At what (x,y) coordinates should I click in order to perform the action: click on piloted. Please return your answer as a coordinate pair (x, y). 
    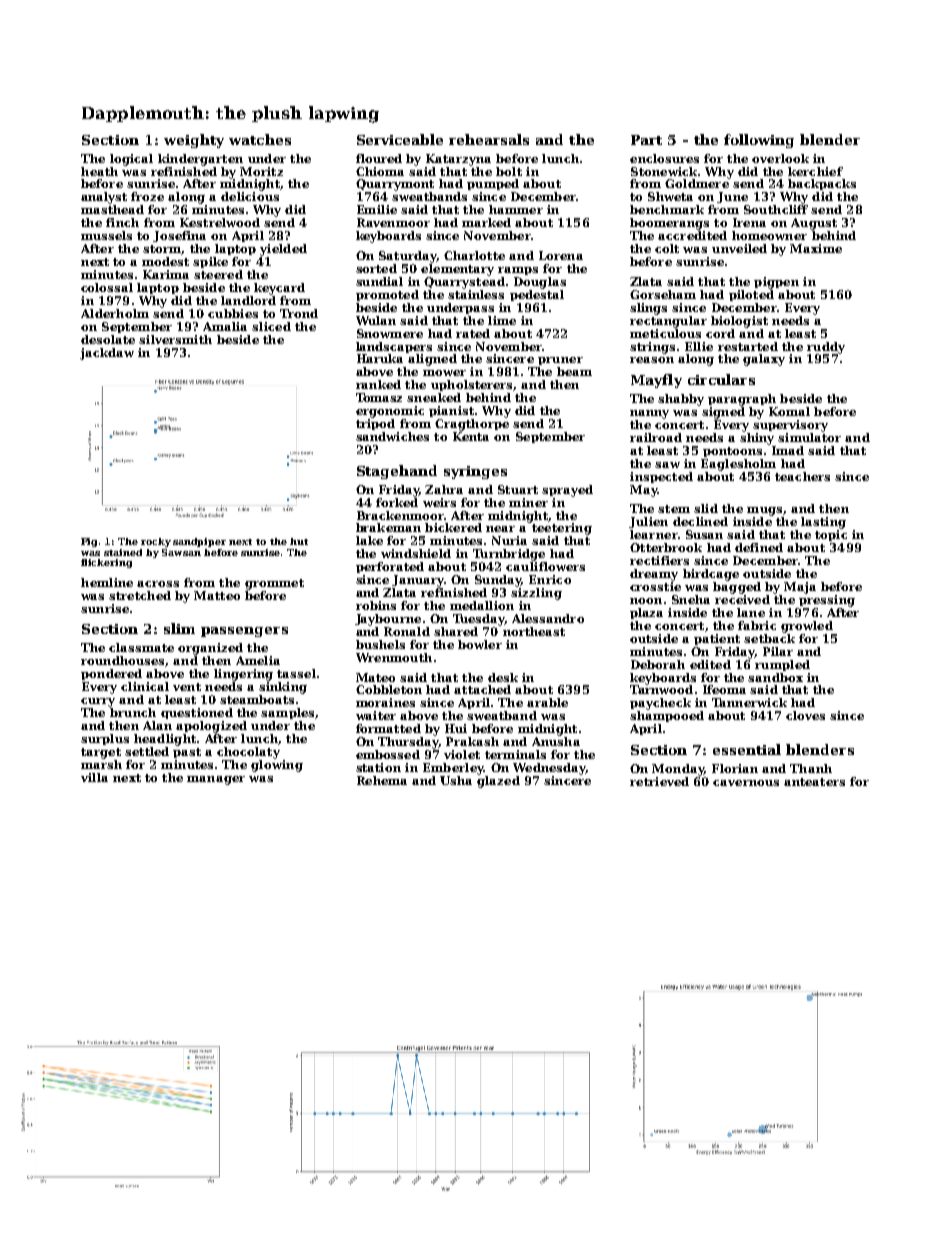
    Looking at the image, I should click on (751, 295).
